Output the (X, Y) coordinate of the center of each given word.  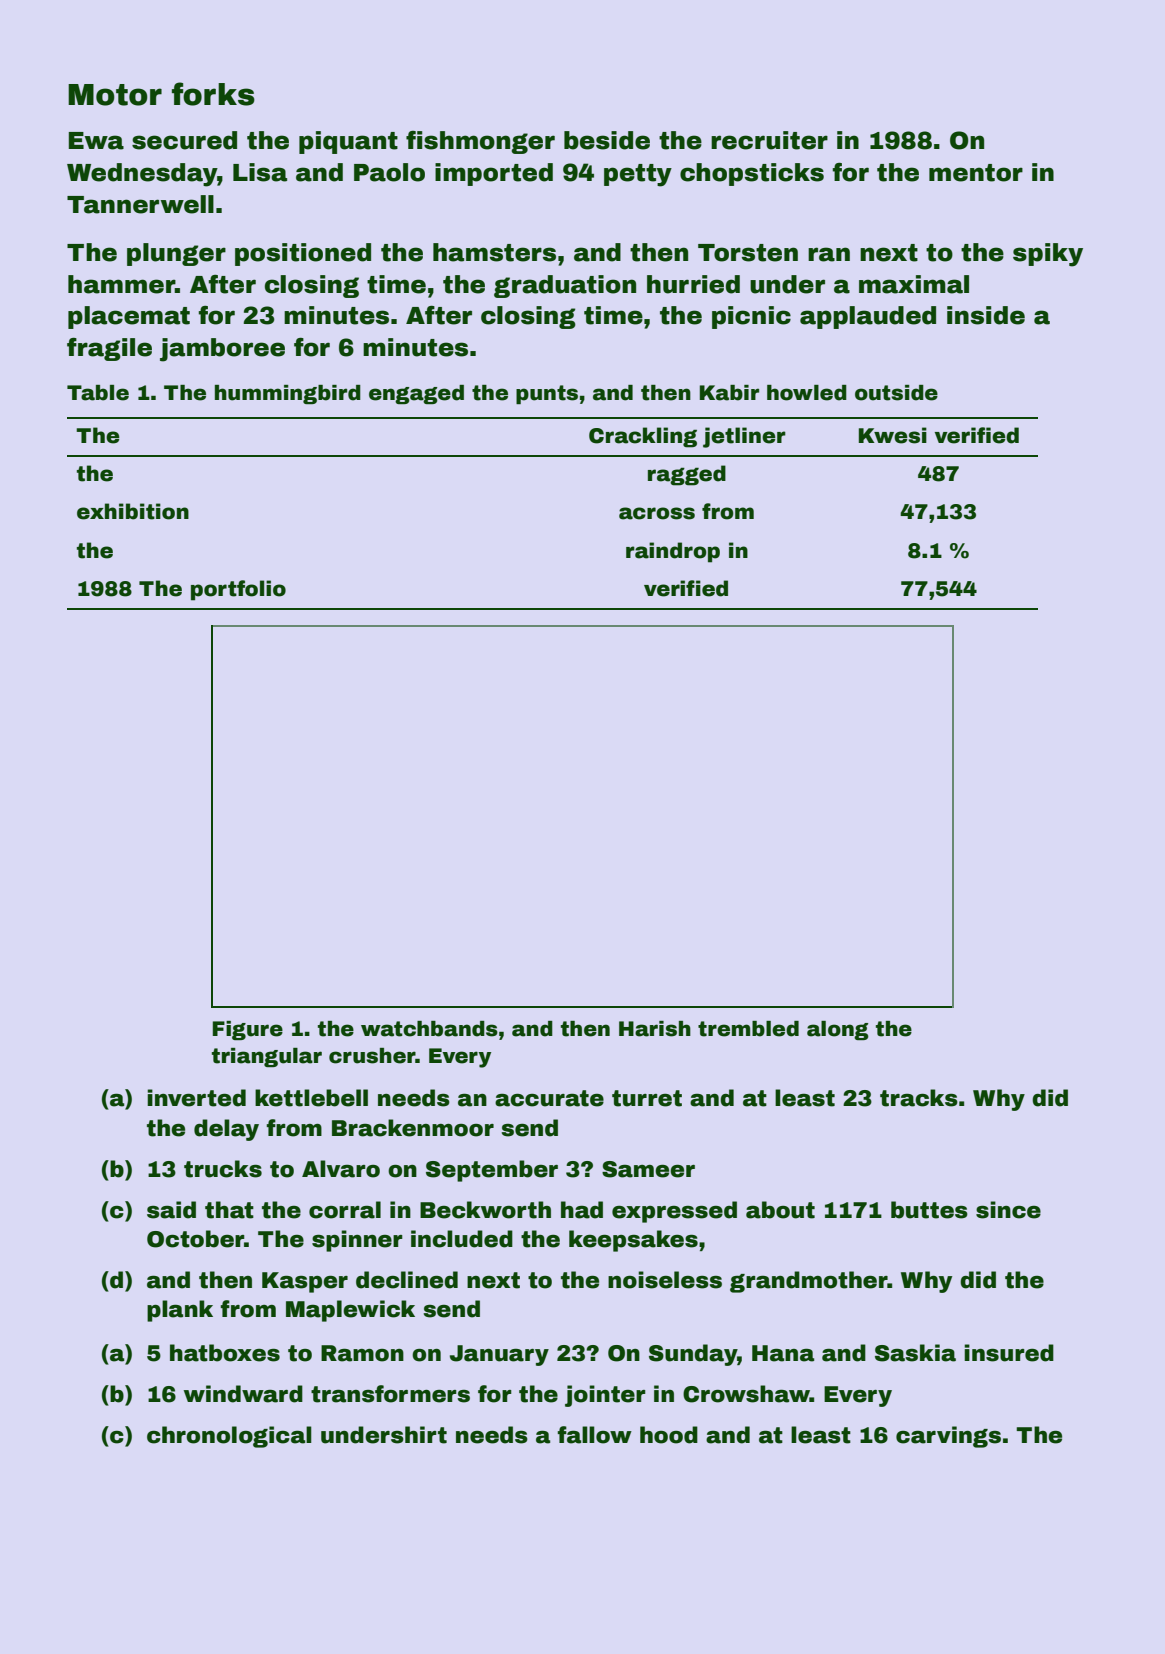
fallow (595, 1435)
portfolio (238, 590)
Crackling (643, 437)
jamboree (222, 350)
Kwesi (893, 435)
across (657, 513)
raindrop (673, 552)
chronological (229, 1437)
